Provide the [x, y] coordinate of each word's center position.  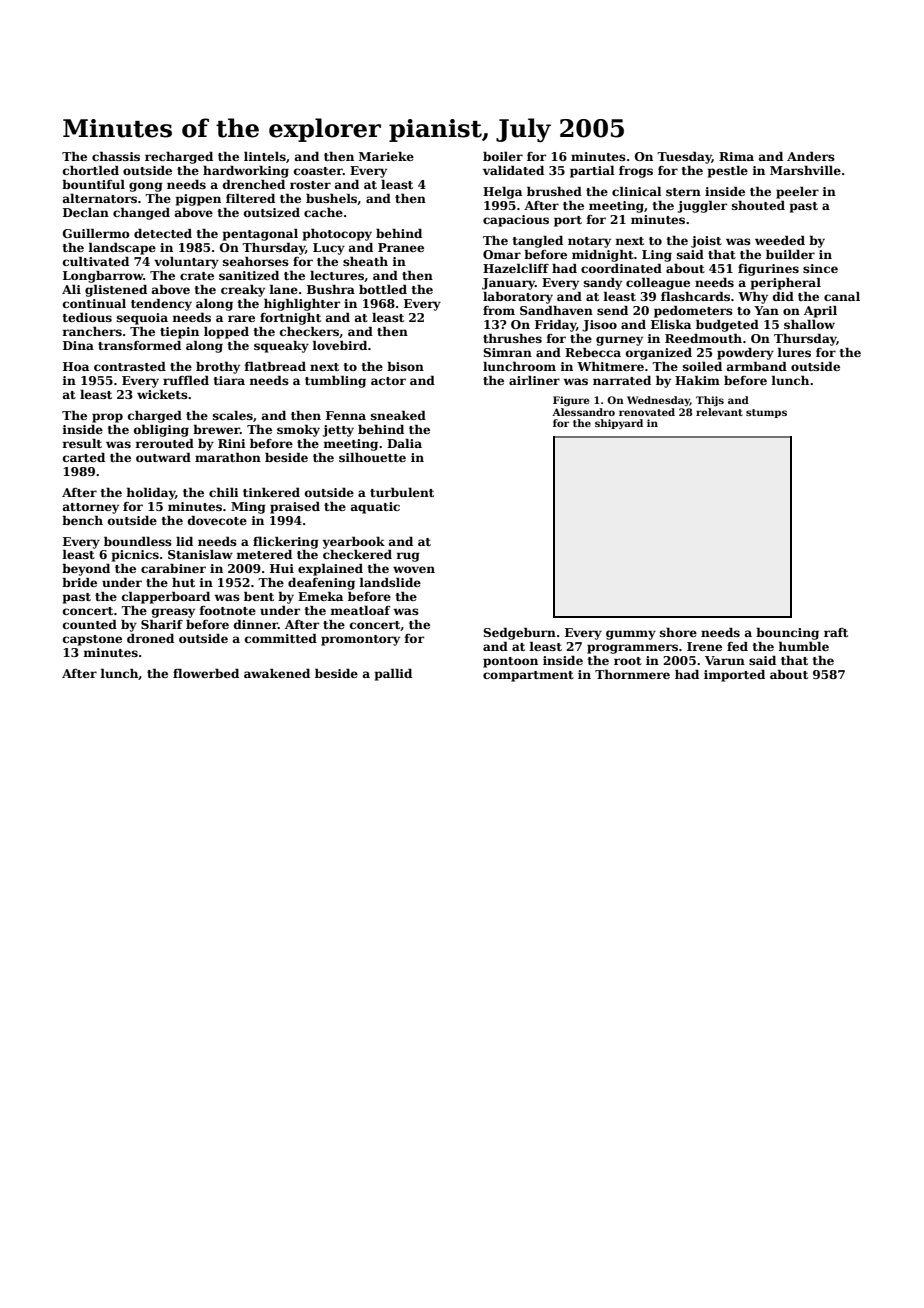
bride [79, 582]
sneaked [398, 415]
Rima [736, 156]
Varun [725, 660]
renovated [647, 412]
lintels [265, 156]
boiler [503, 156]
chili [224, 492]
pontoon [510, 662]
